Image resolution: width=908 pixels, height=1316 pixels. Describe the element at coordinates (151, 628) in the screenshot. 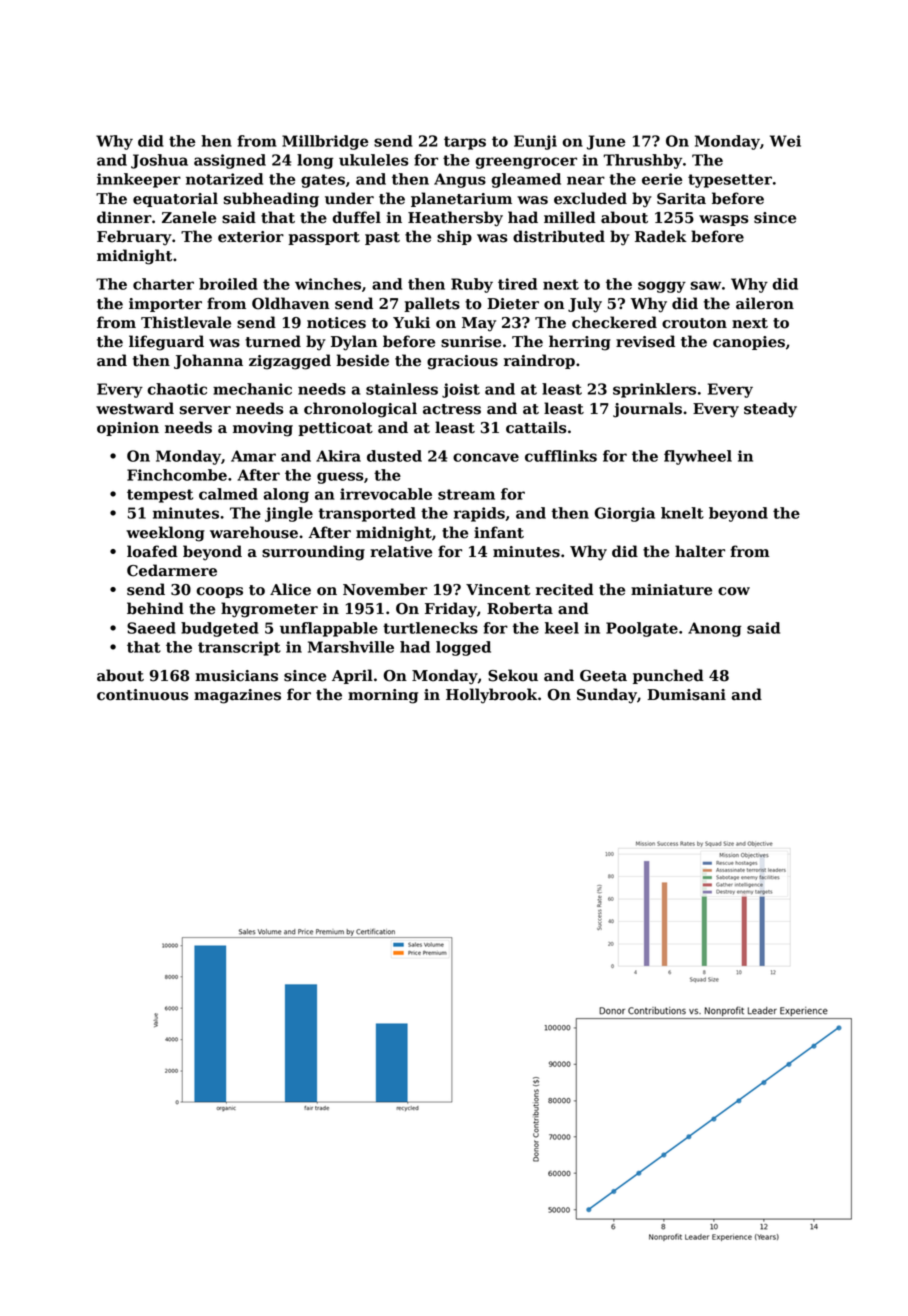

I see `Saeed` at that location.
